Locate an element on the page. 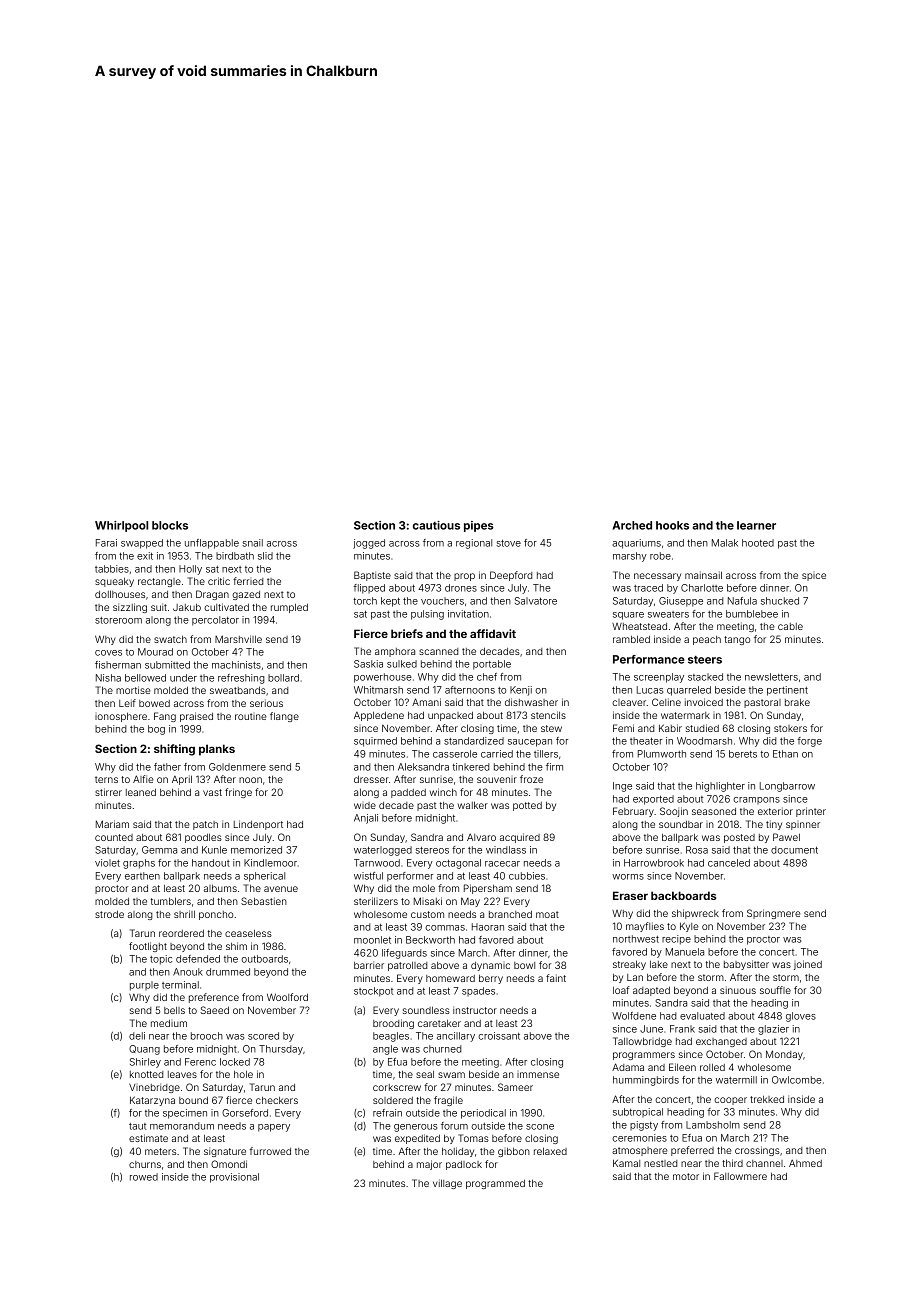 Image resolution: width=924 pixels, height=1308 pixels. canceled is located at coordinates (729, 863).
